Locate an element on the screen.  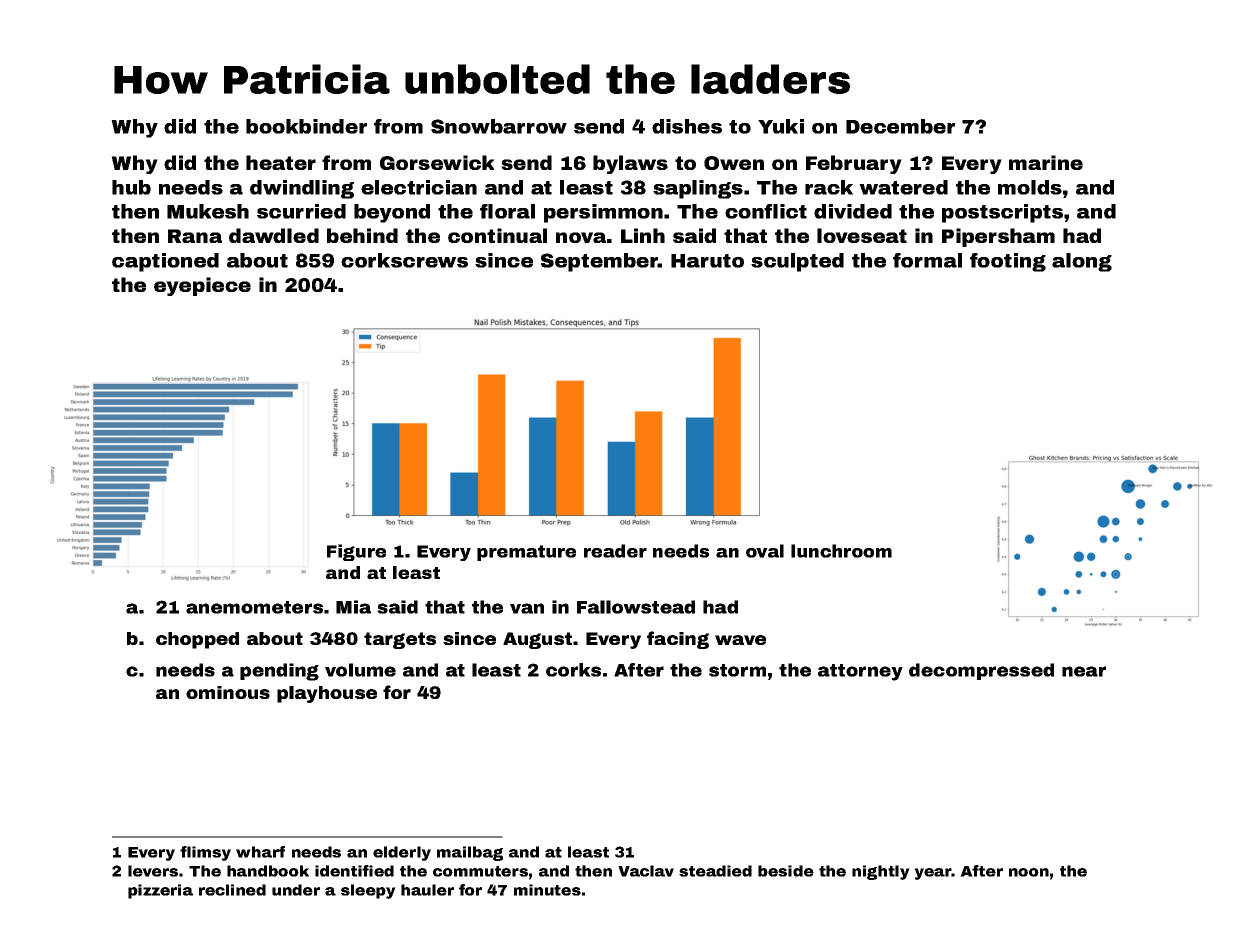
dishes is located at coordinates (687, 126).
